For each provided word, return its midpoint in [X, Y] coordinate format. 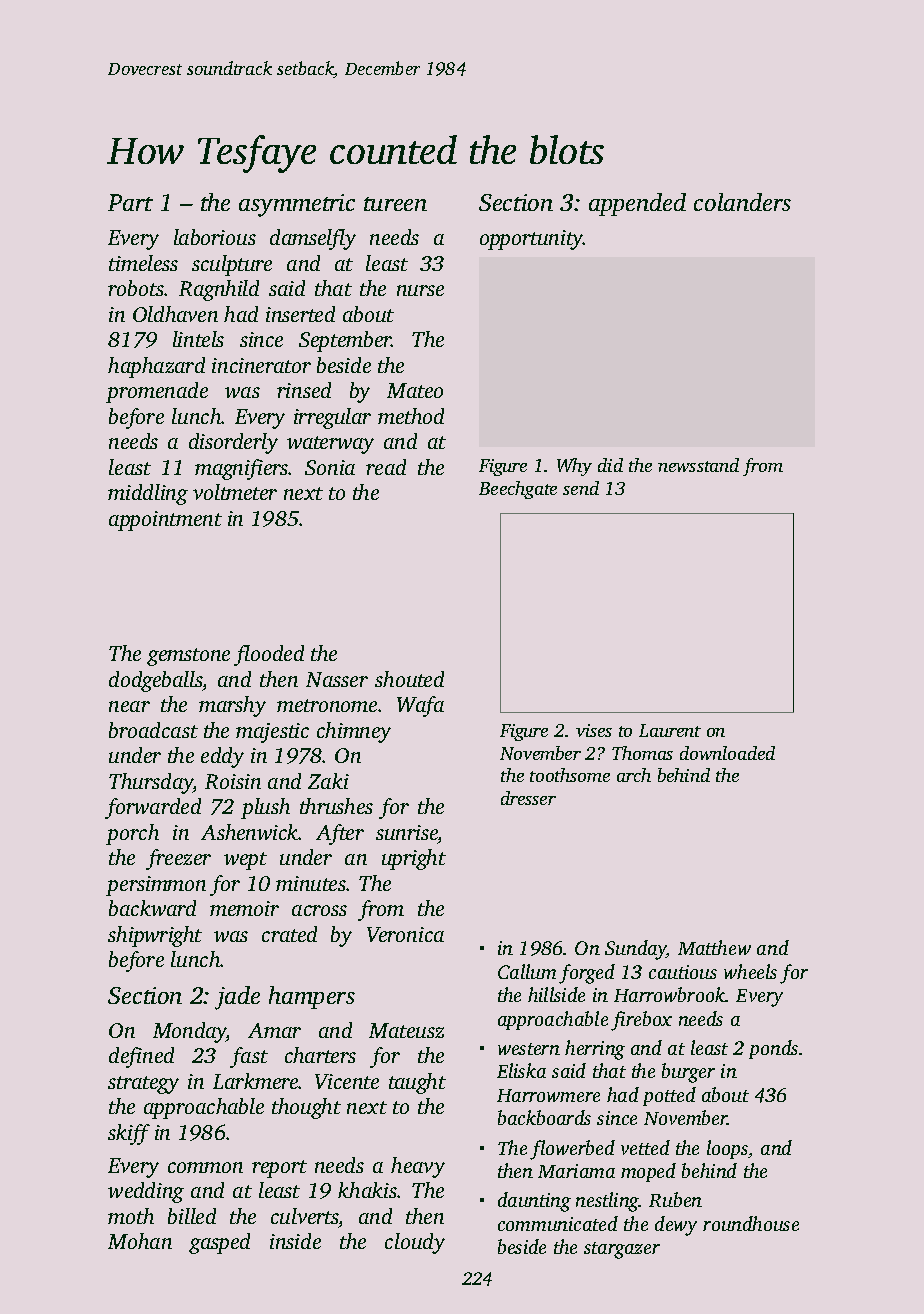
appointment [165, 521]
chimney [354, 732]
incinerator [261, 365]
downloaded [727, 753]
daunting [534, 1202]
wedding [146, 1192]
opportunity [531, 240]
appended [637, 204]
